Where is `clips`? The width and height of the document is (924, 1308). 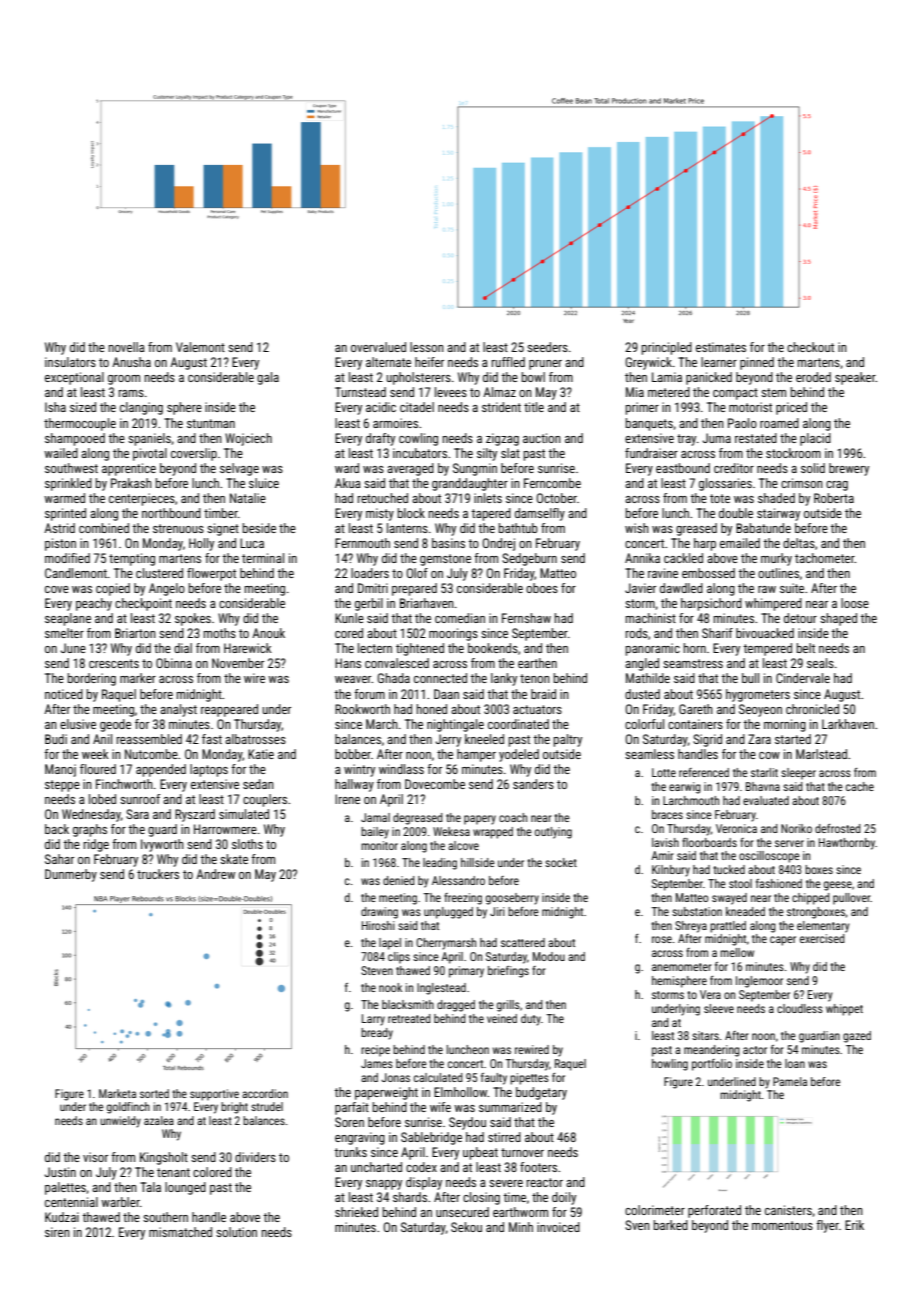 clips is located at coordinates (399, 958).
